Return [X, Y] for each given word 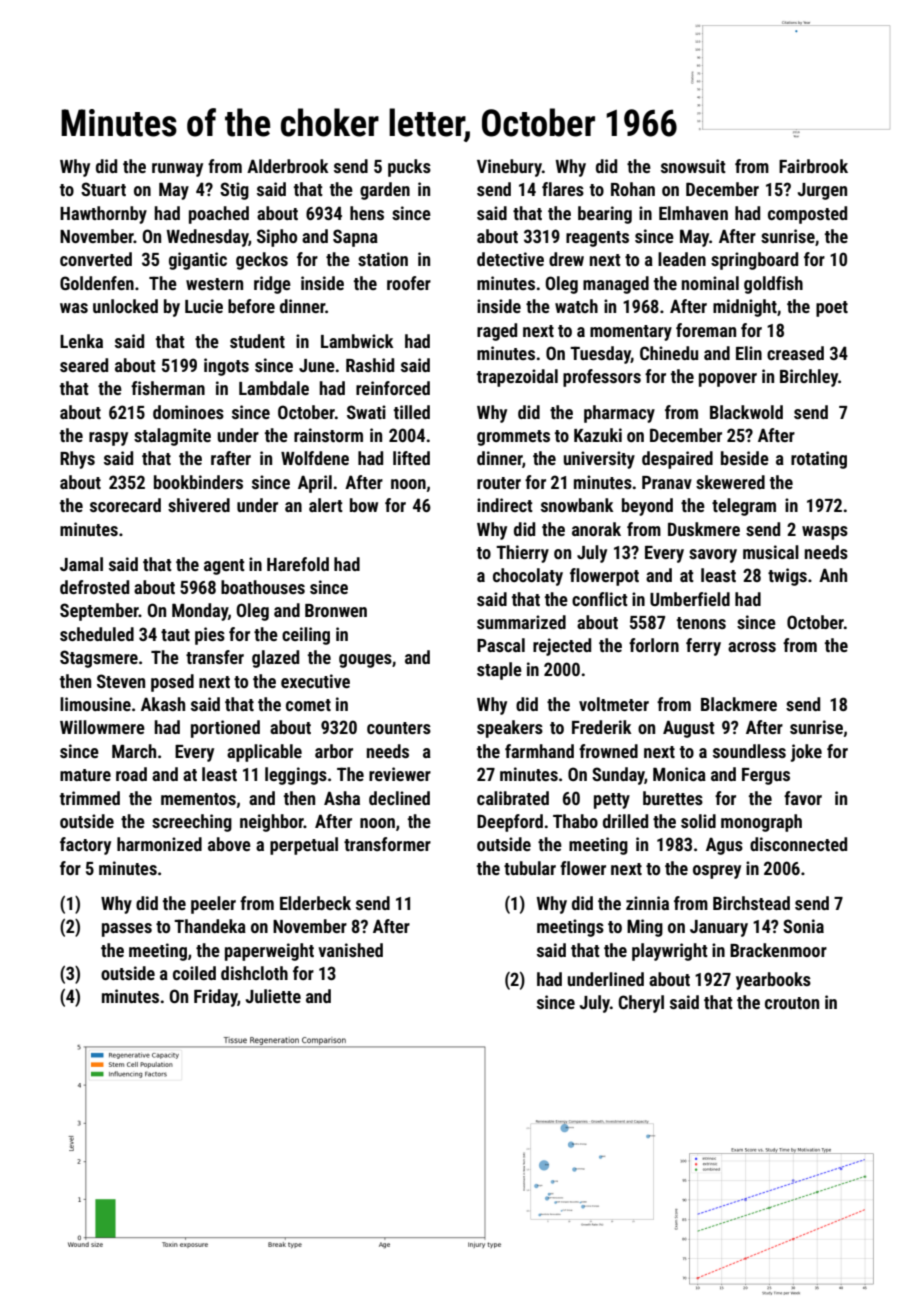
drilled [625, 821]
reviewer [400, 774]
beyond [647, 507]
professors [602, 378]
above [229, 844]
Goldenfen [97, 283]
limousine [95, 704]
